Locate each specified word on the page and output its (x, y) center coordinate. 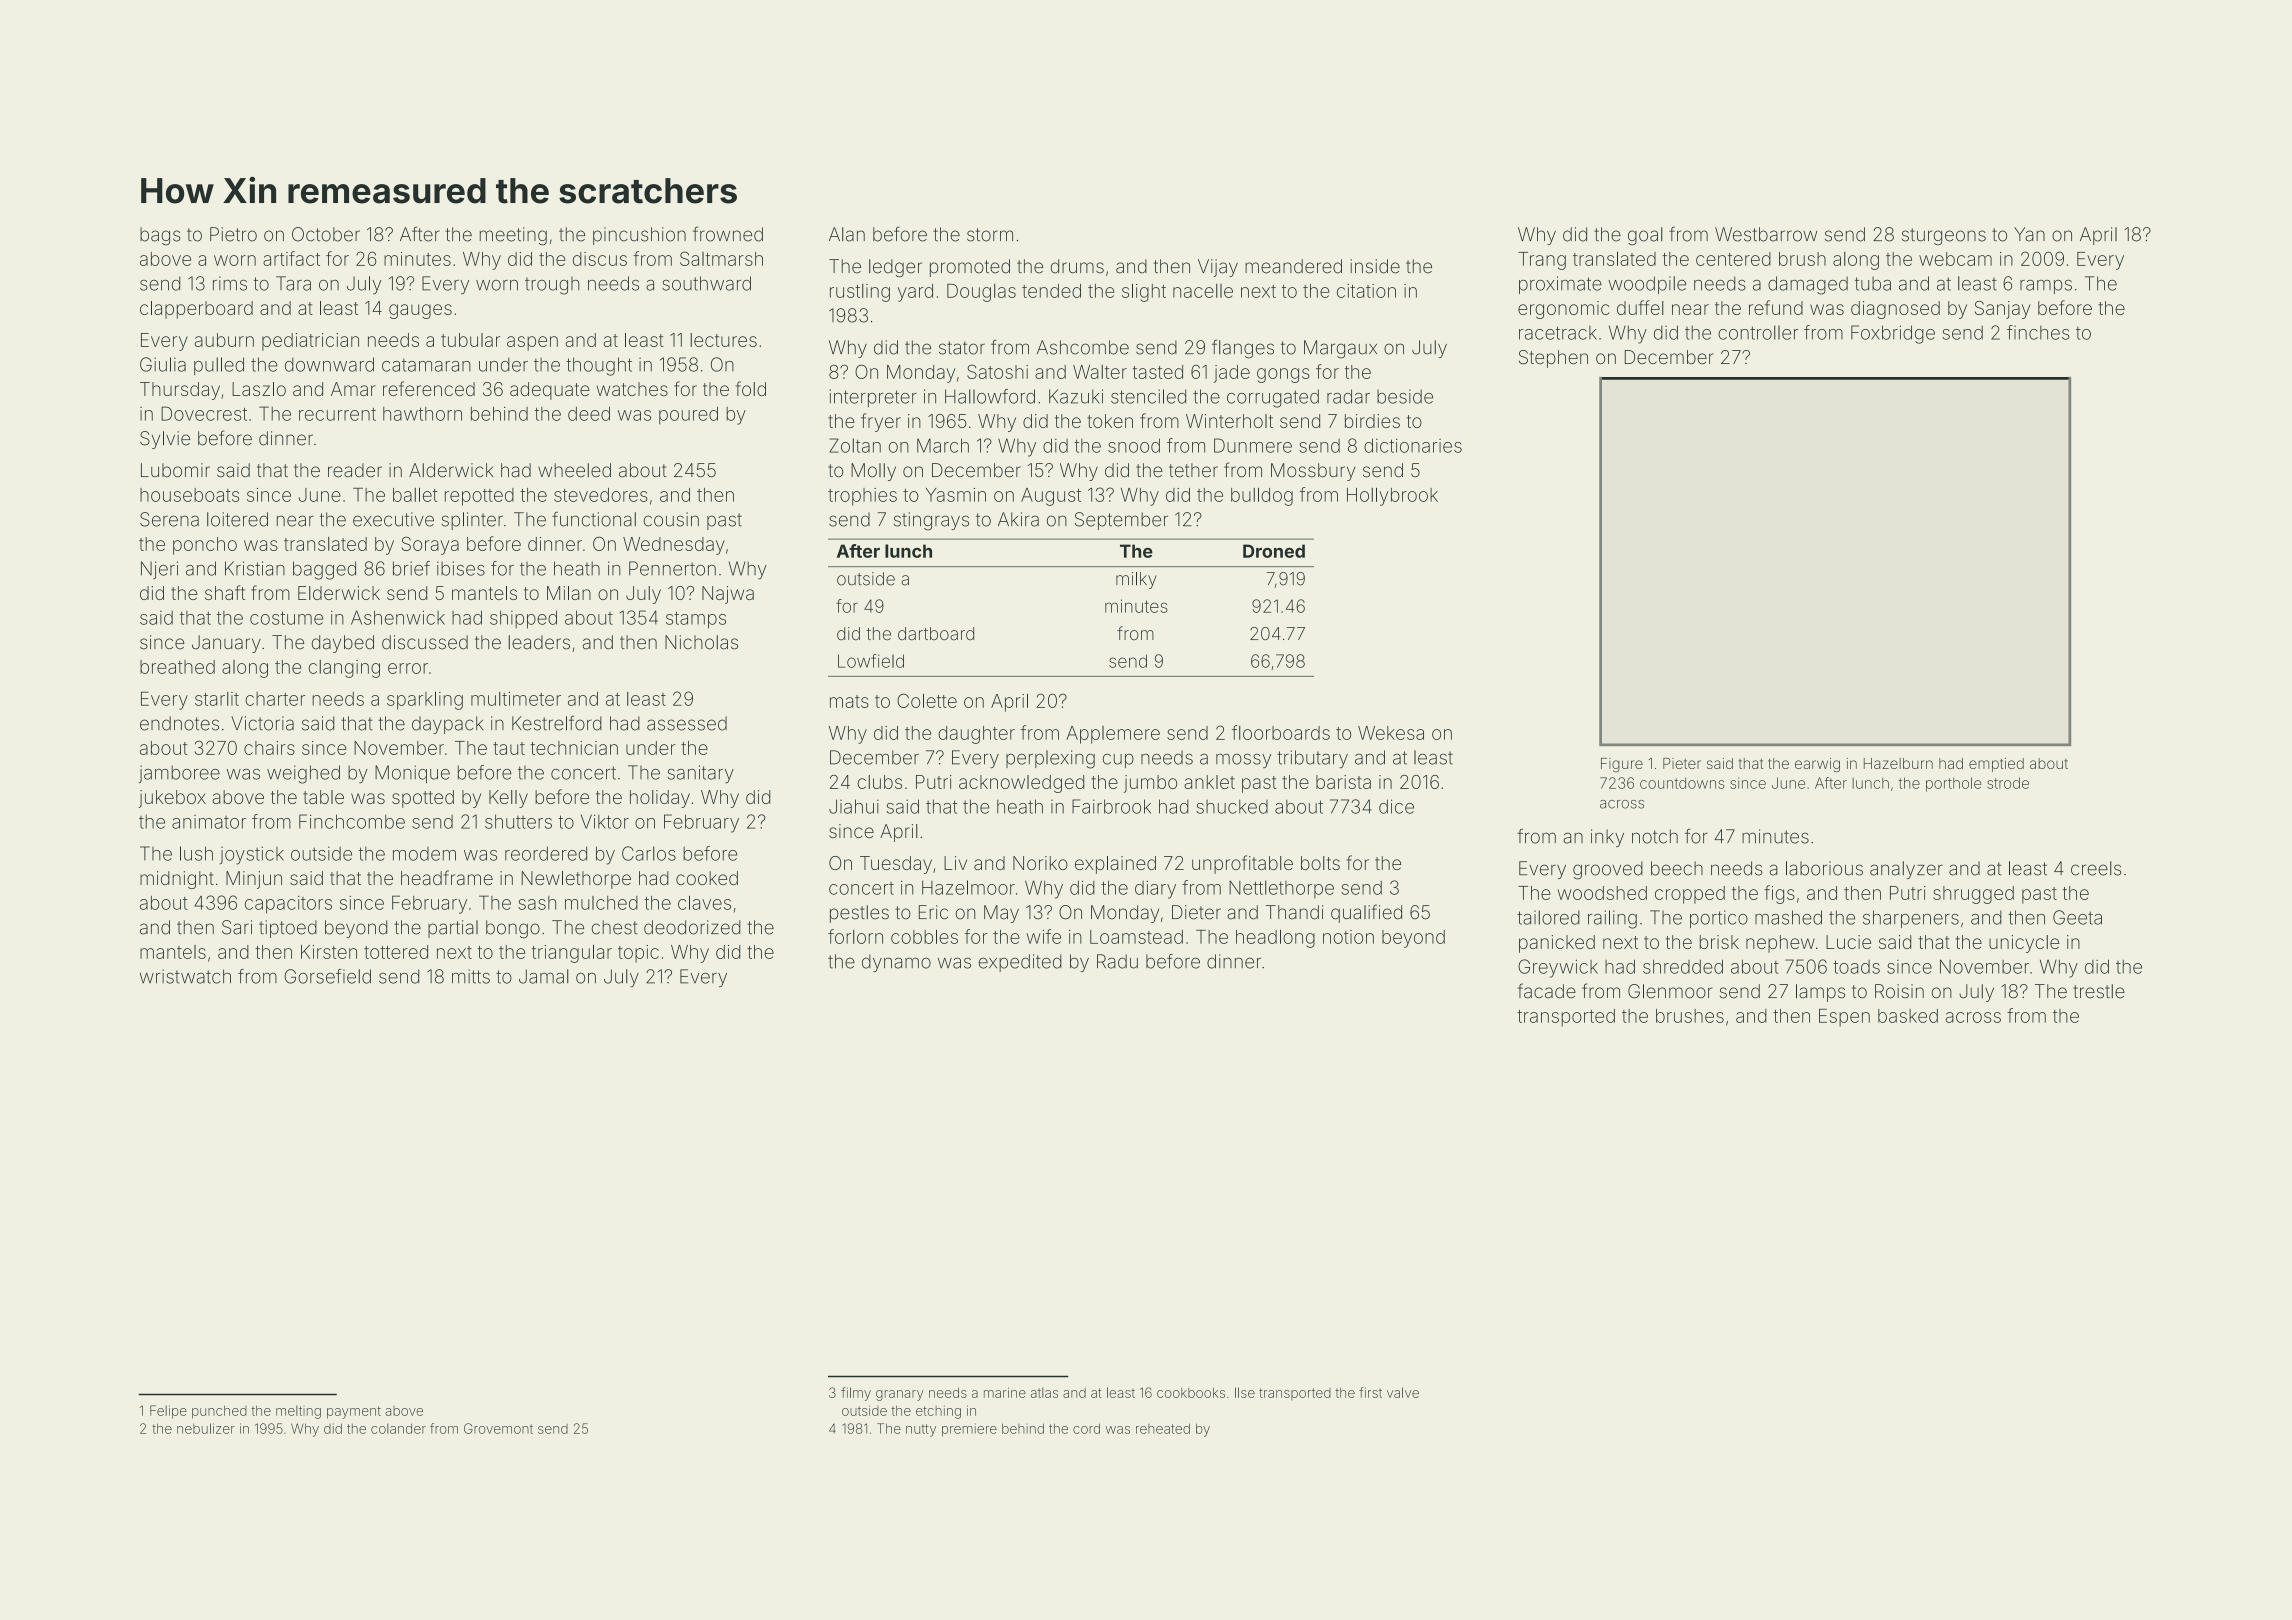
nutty (921, 1430)
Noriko (1040, 863)
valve (1403, 1392)
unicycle (2024, 944)
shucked (1232, 806)
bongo (513, 929)
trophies (862, 497)
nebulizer (206, 1428)
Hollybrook (1392, 497)
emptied (1996, 765)
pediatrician (310, 342)
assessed (687, 723)
